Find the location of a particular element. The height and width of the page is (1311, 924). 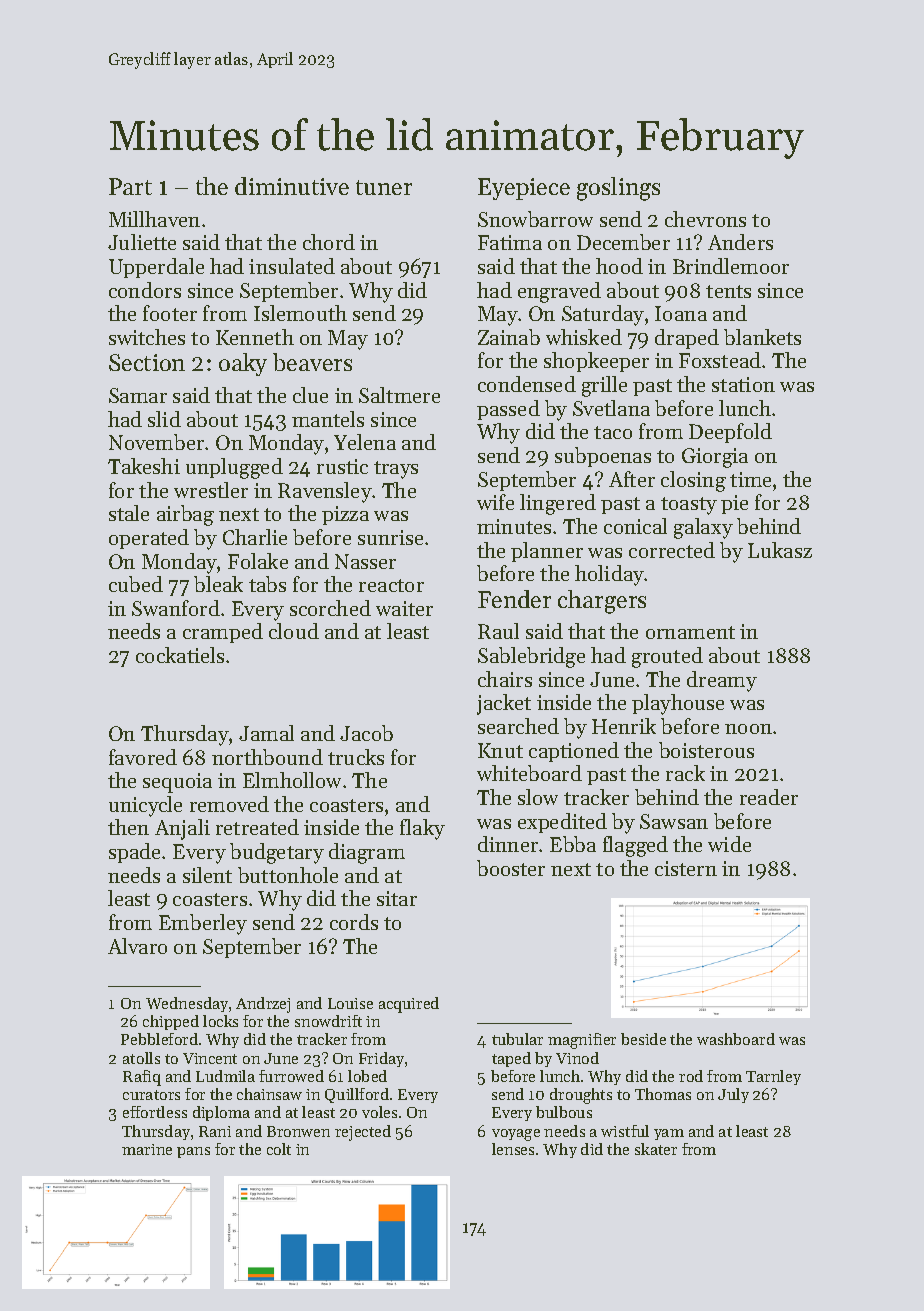

Eyepiece is located at coordinates (524, 189).
